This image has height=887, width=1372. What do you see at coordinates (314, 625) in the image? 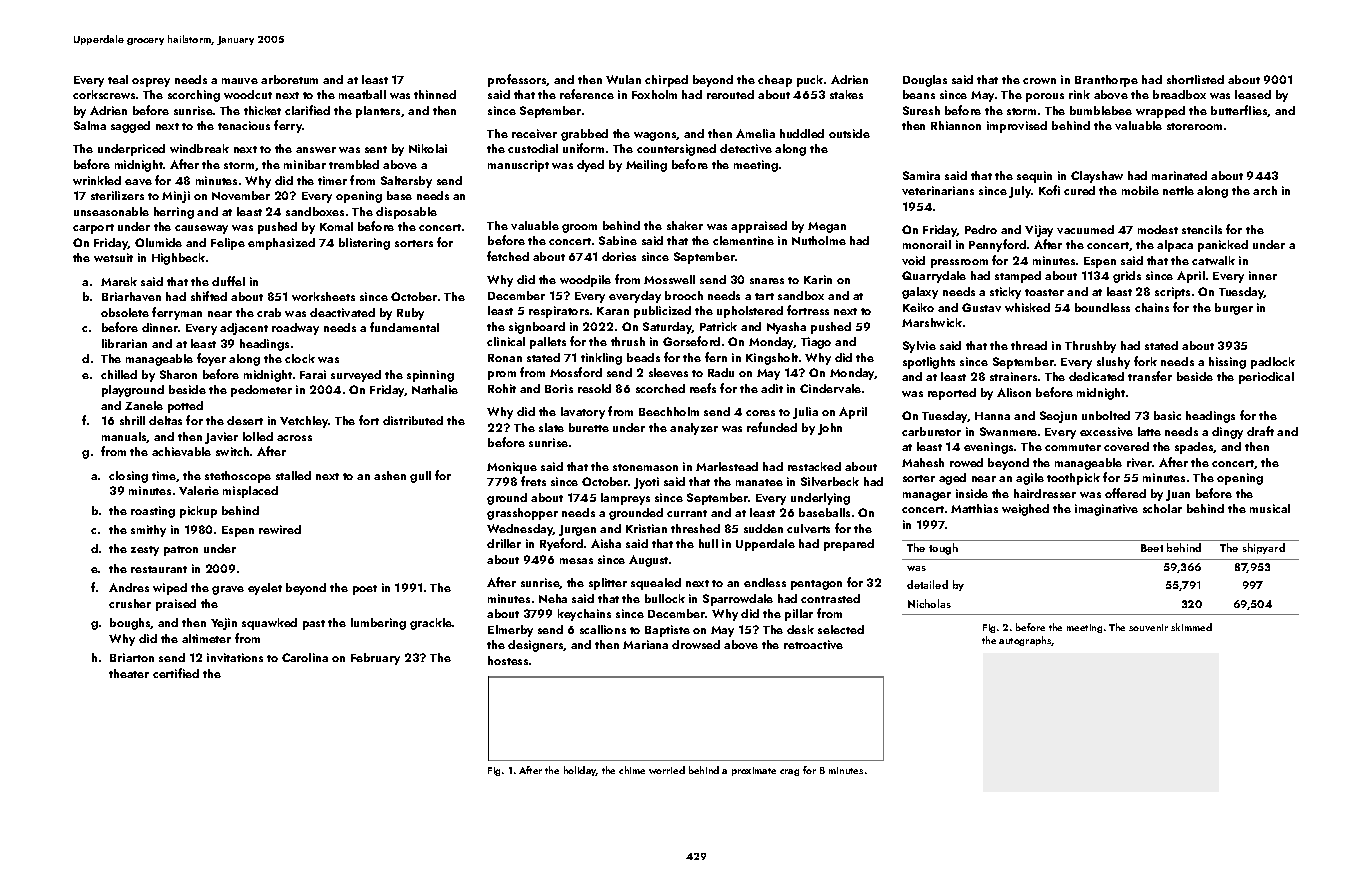
I see `past` at bounding box center [314, 625].
